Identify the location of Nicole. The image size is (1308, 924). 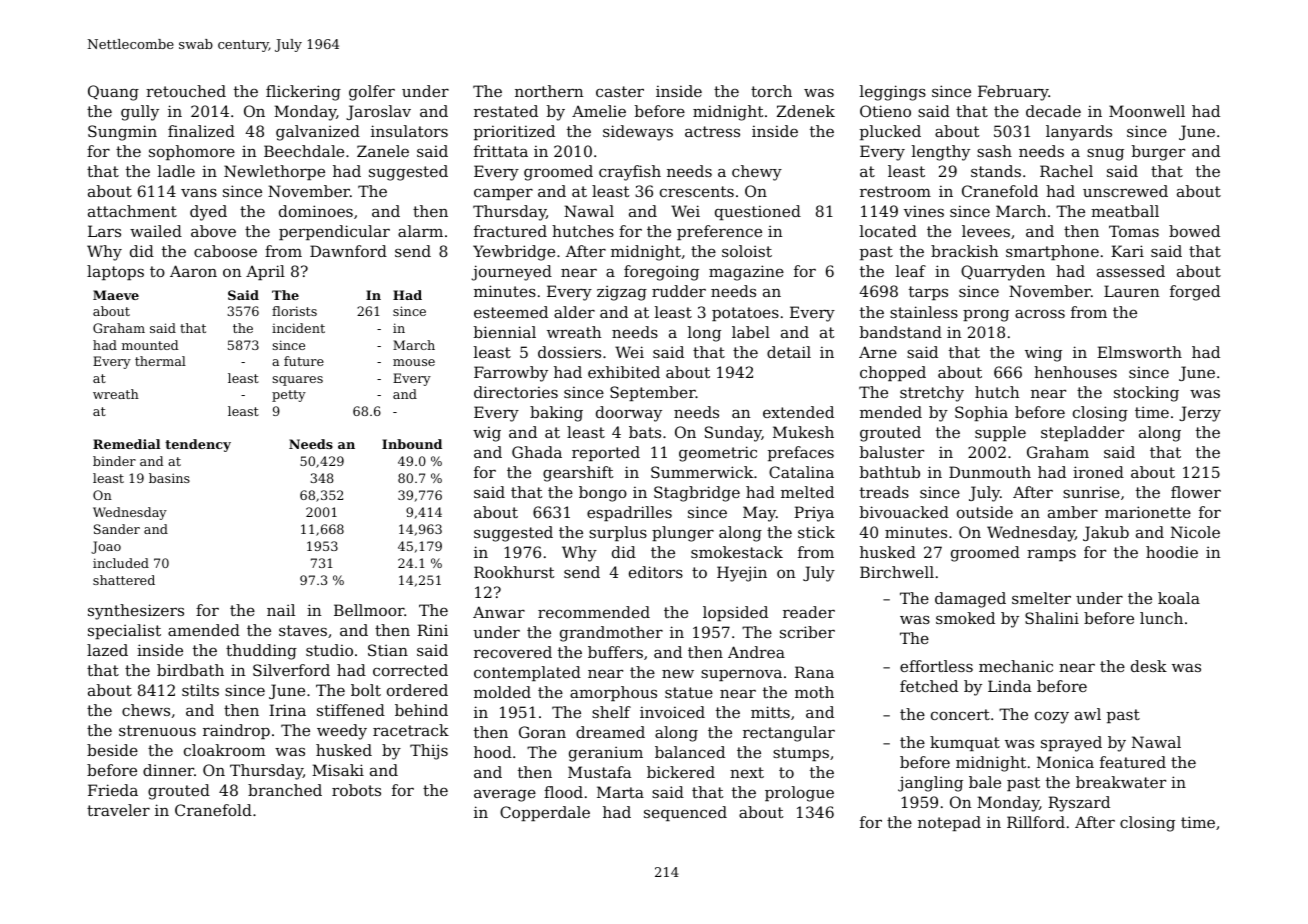
(1195, 532).
